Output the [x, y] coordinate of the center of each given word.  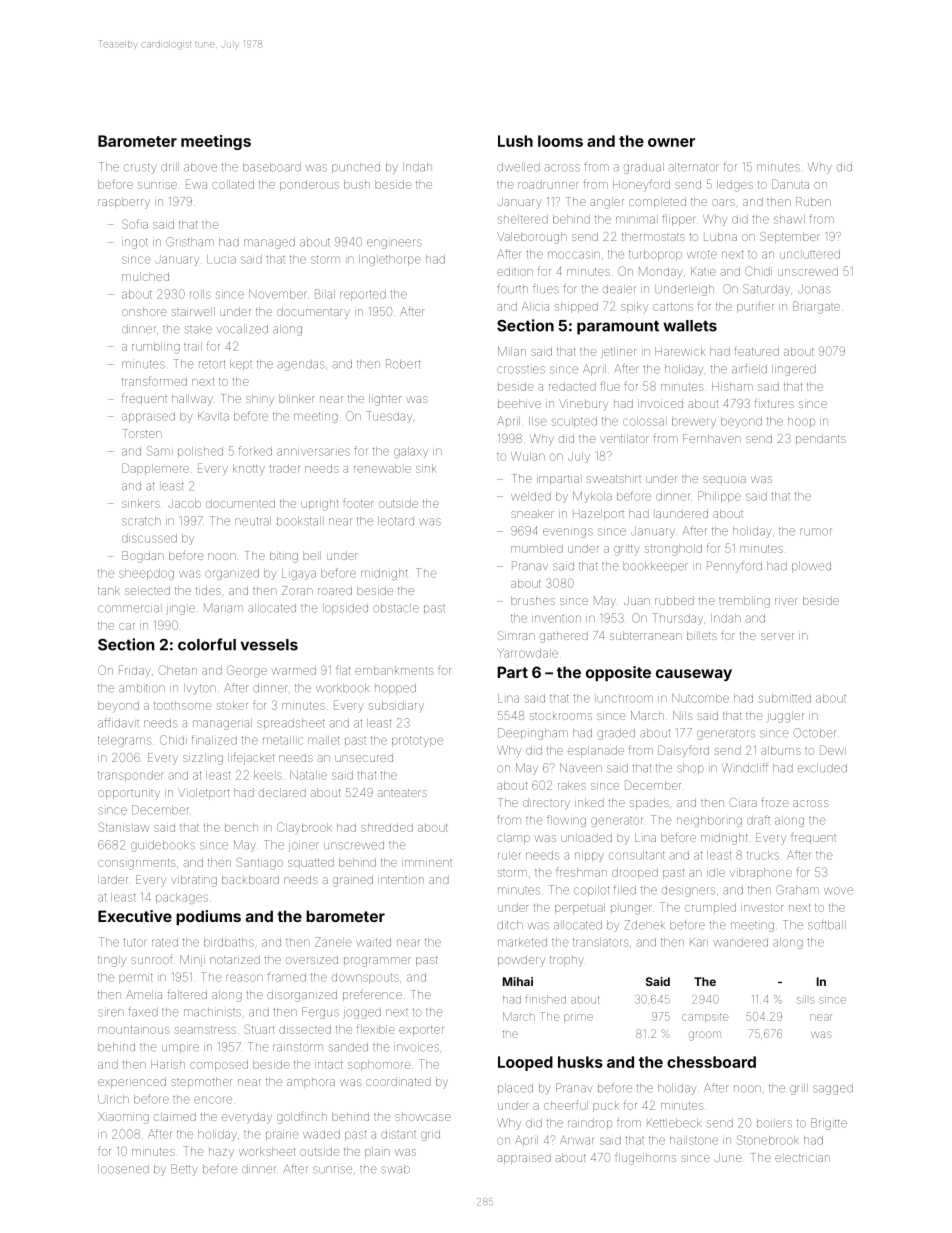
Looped [525, 1063]
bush [357, 184]
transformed [154, 381]
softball [825, 925]
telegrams [124, 741]
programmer [377, 962]
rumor [816, 532]
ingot [135, 243]
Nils [683, 715]
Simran [516, 635]
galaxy [411, 452]
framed [287, 977]
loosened [123, 1169]
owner [671, 142]
